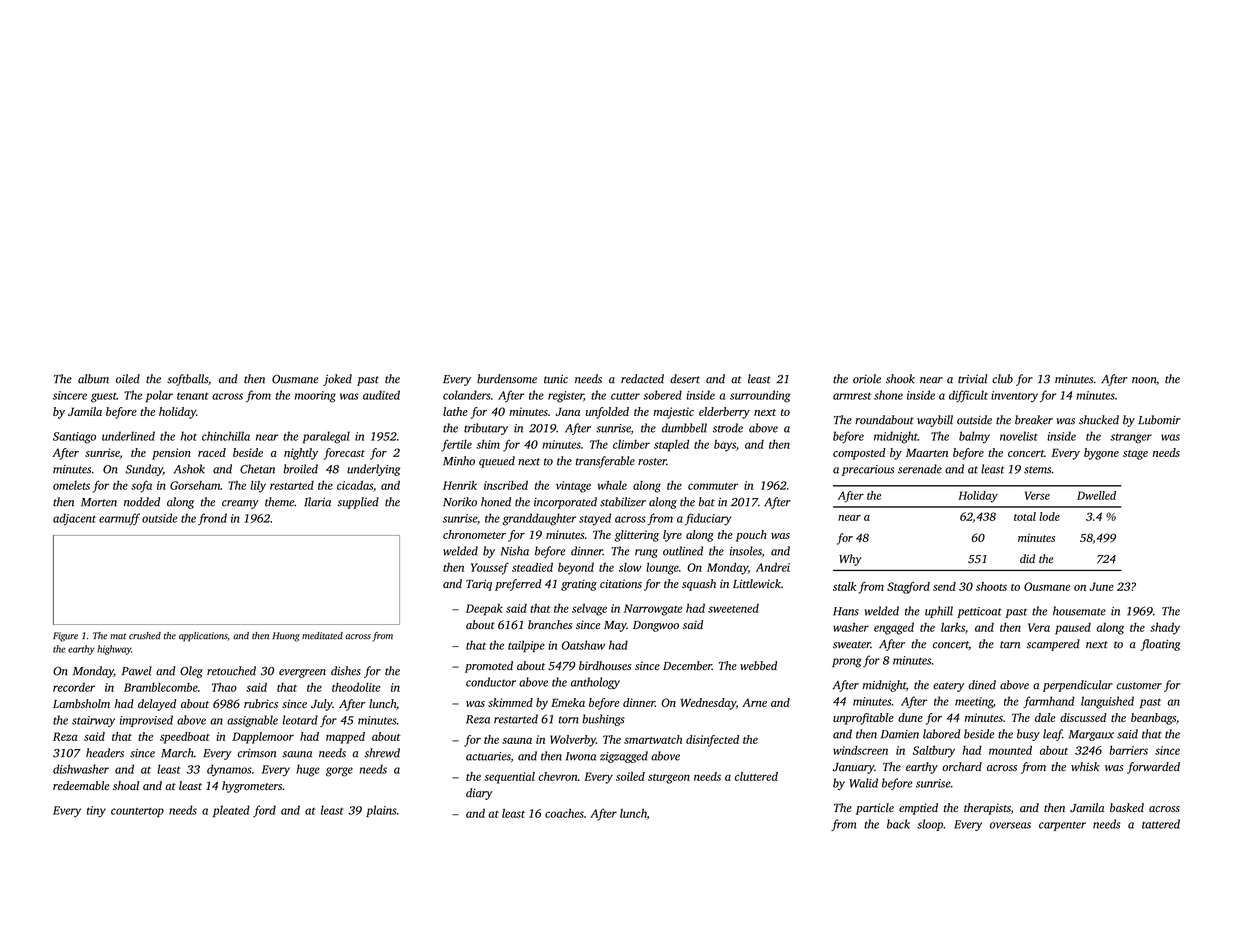 The width and height of the image is (1233, 952). I want to click on mounted, so click(1010, 750).
